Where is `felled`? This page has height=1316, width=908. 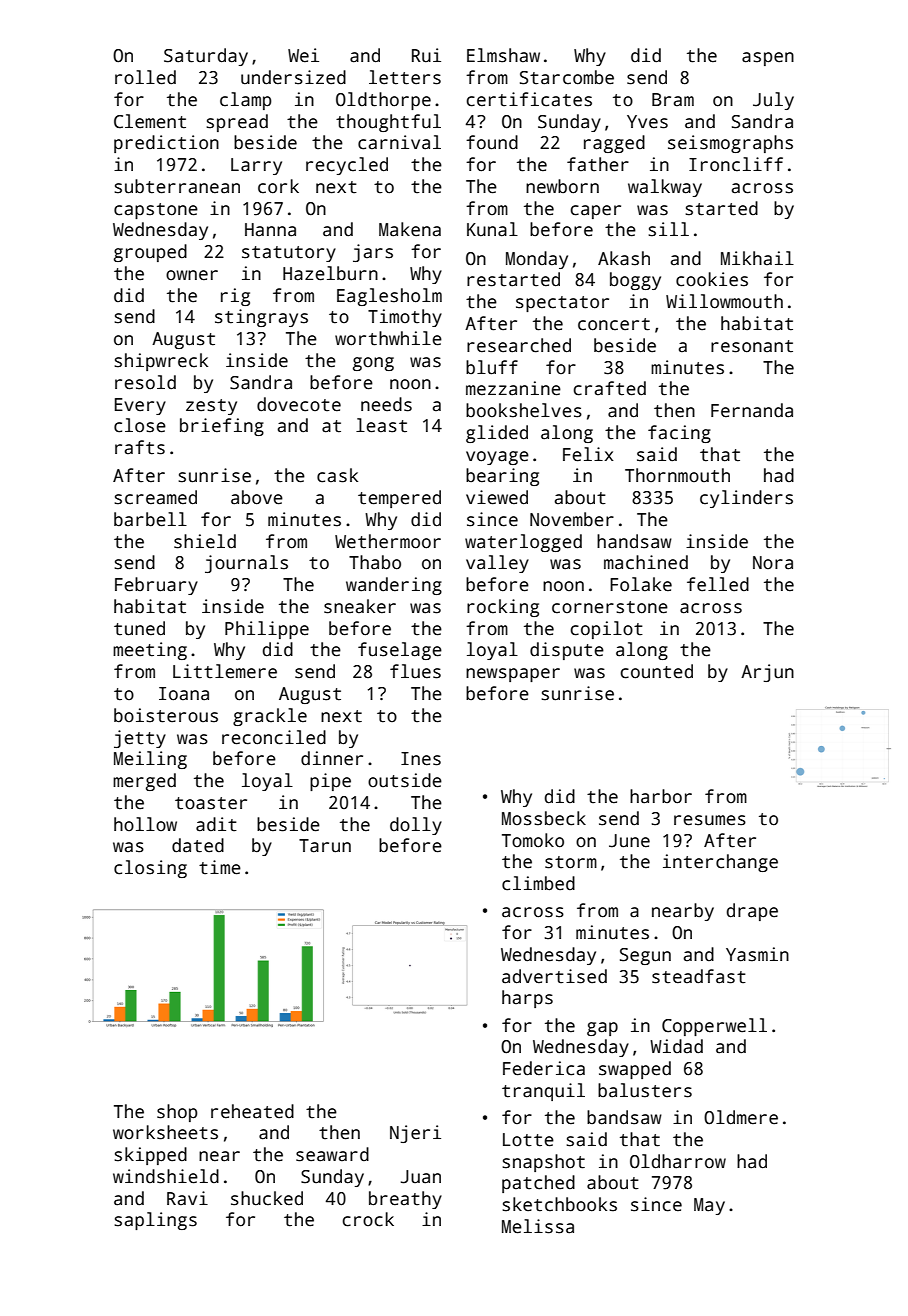
felled is located at coordinates (718, 584).
